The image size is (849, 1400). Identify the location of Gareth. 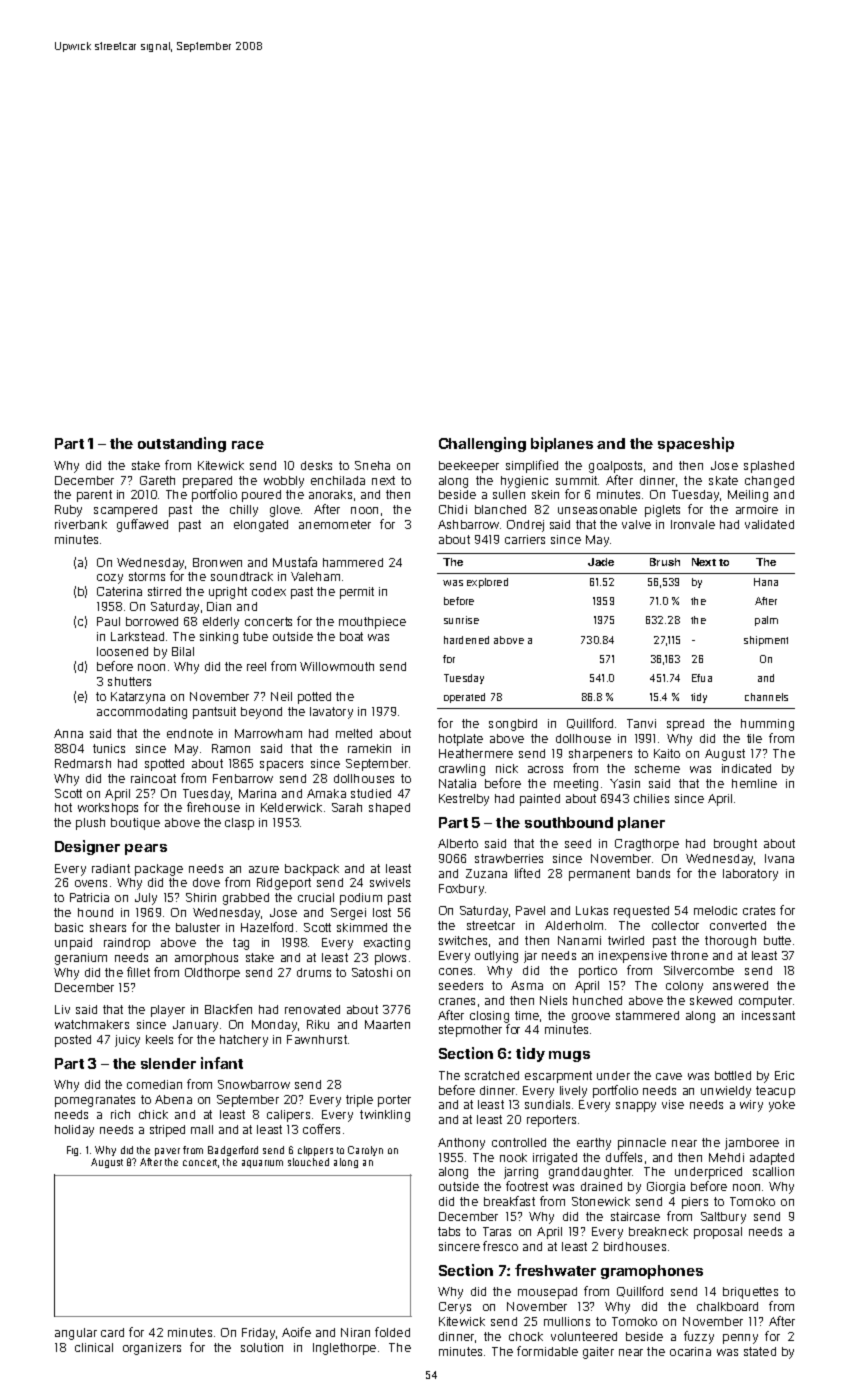
(157, 480).
